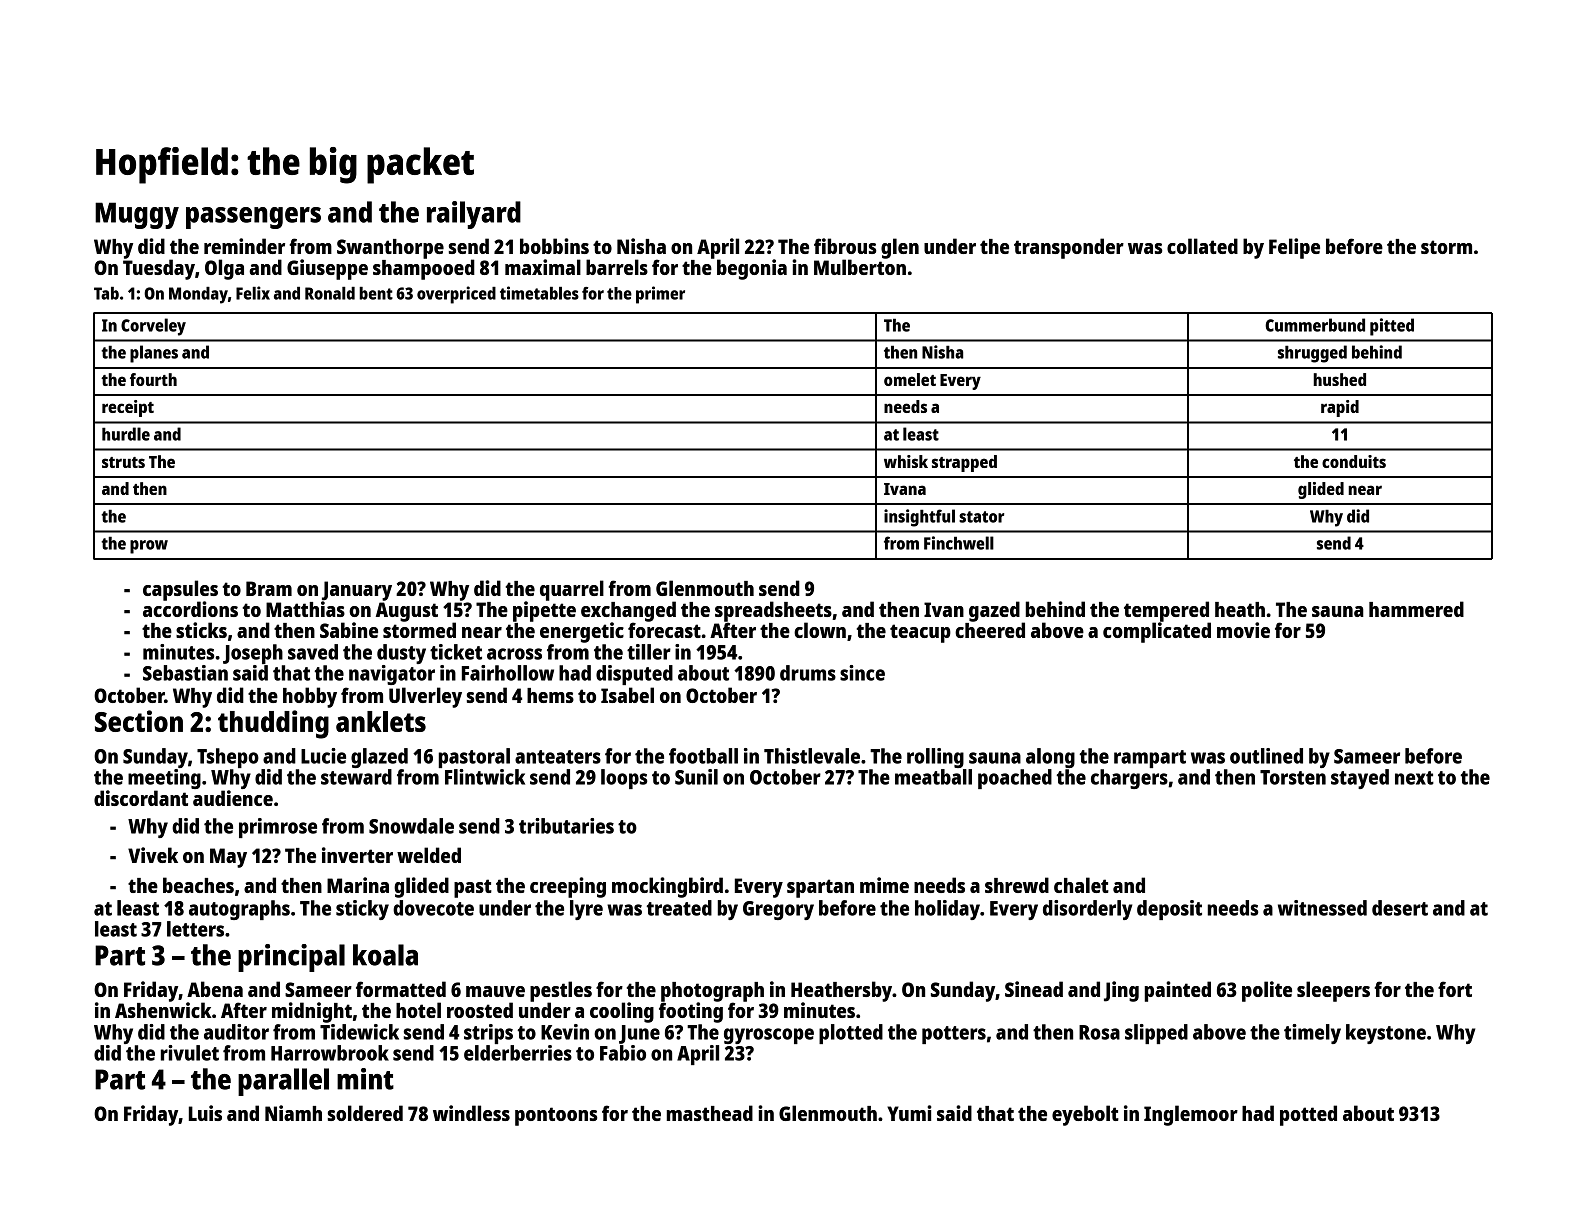  What do you see at coordinates (947, 910) in the document?
I see `holiday` at bounding box center [947, 910].
